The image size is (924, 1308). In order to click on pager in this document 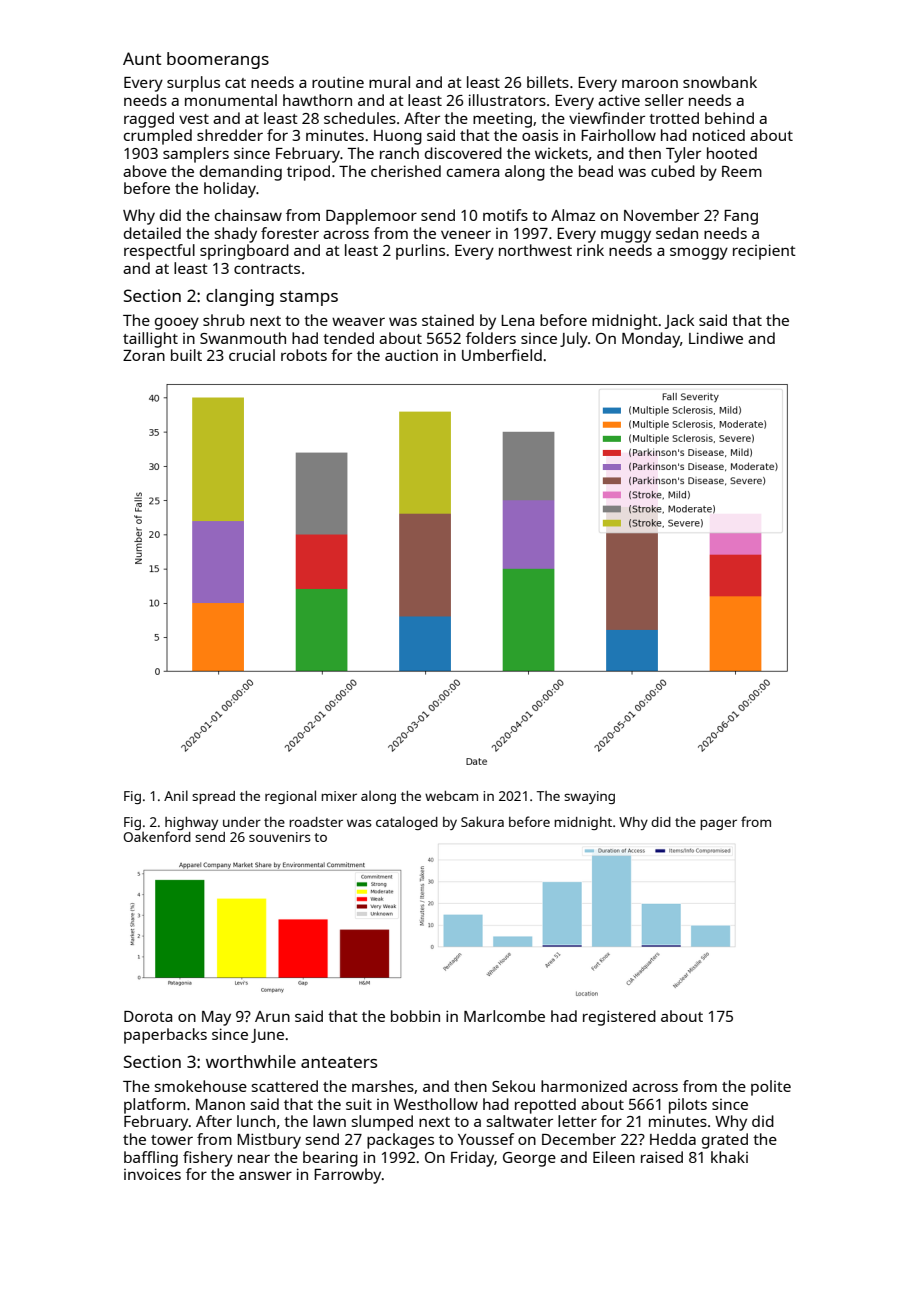, I will do `click(718, 824)`.
